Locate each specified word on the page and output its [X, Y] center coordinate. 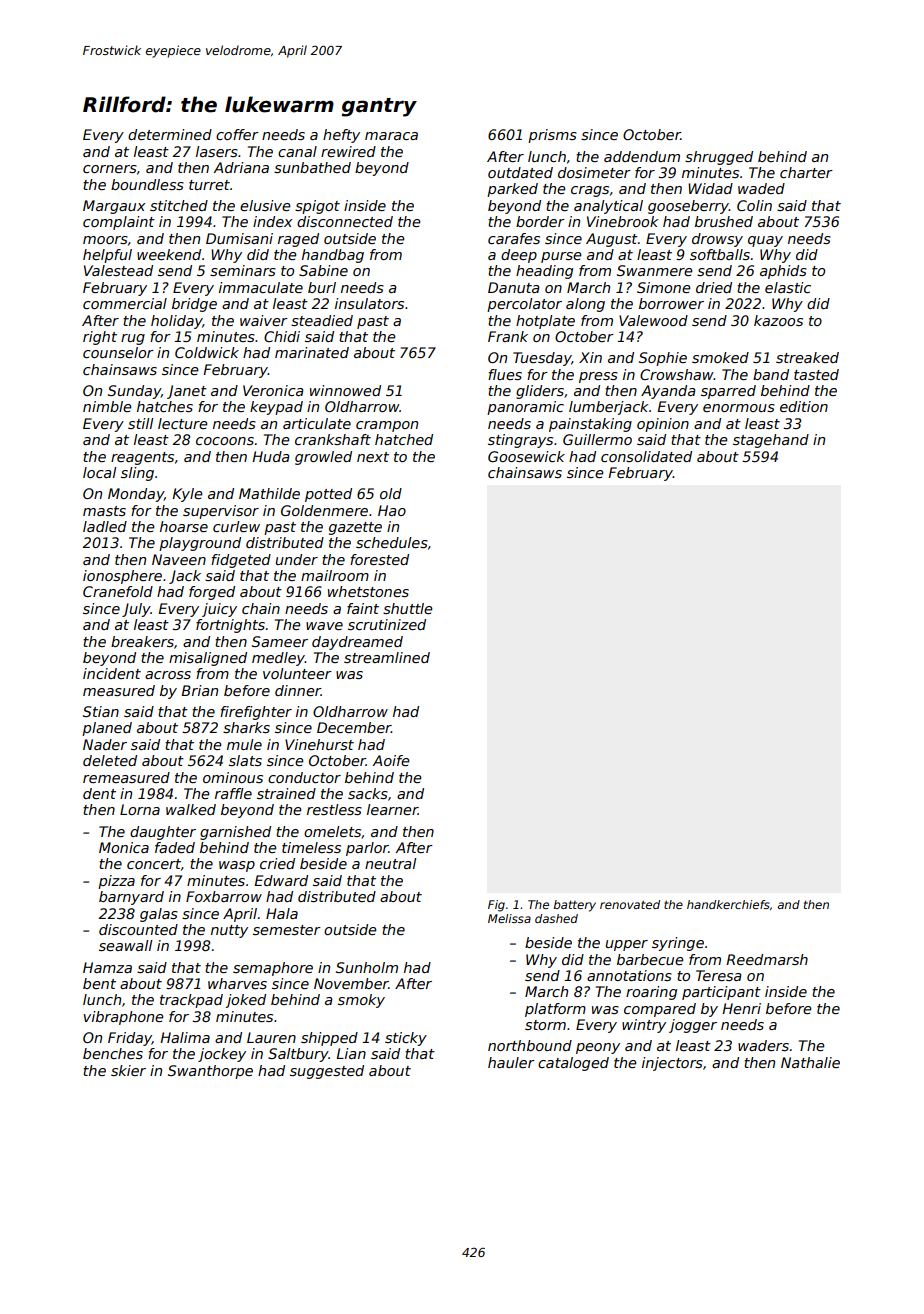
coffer [237, 134]
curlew [236, 526]
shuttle [407, 608]
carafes [514, 238]
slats [245, 760]
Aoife [391, 760]
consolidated [646, 456]
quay [765, 241]
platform [555, 1010]
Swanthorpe [210, 1072]
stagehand [771, 441]
